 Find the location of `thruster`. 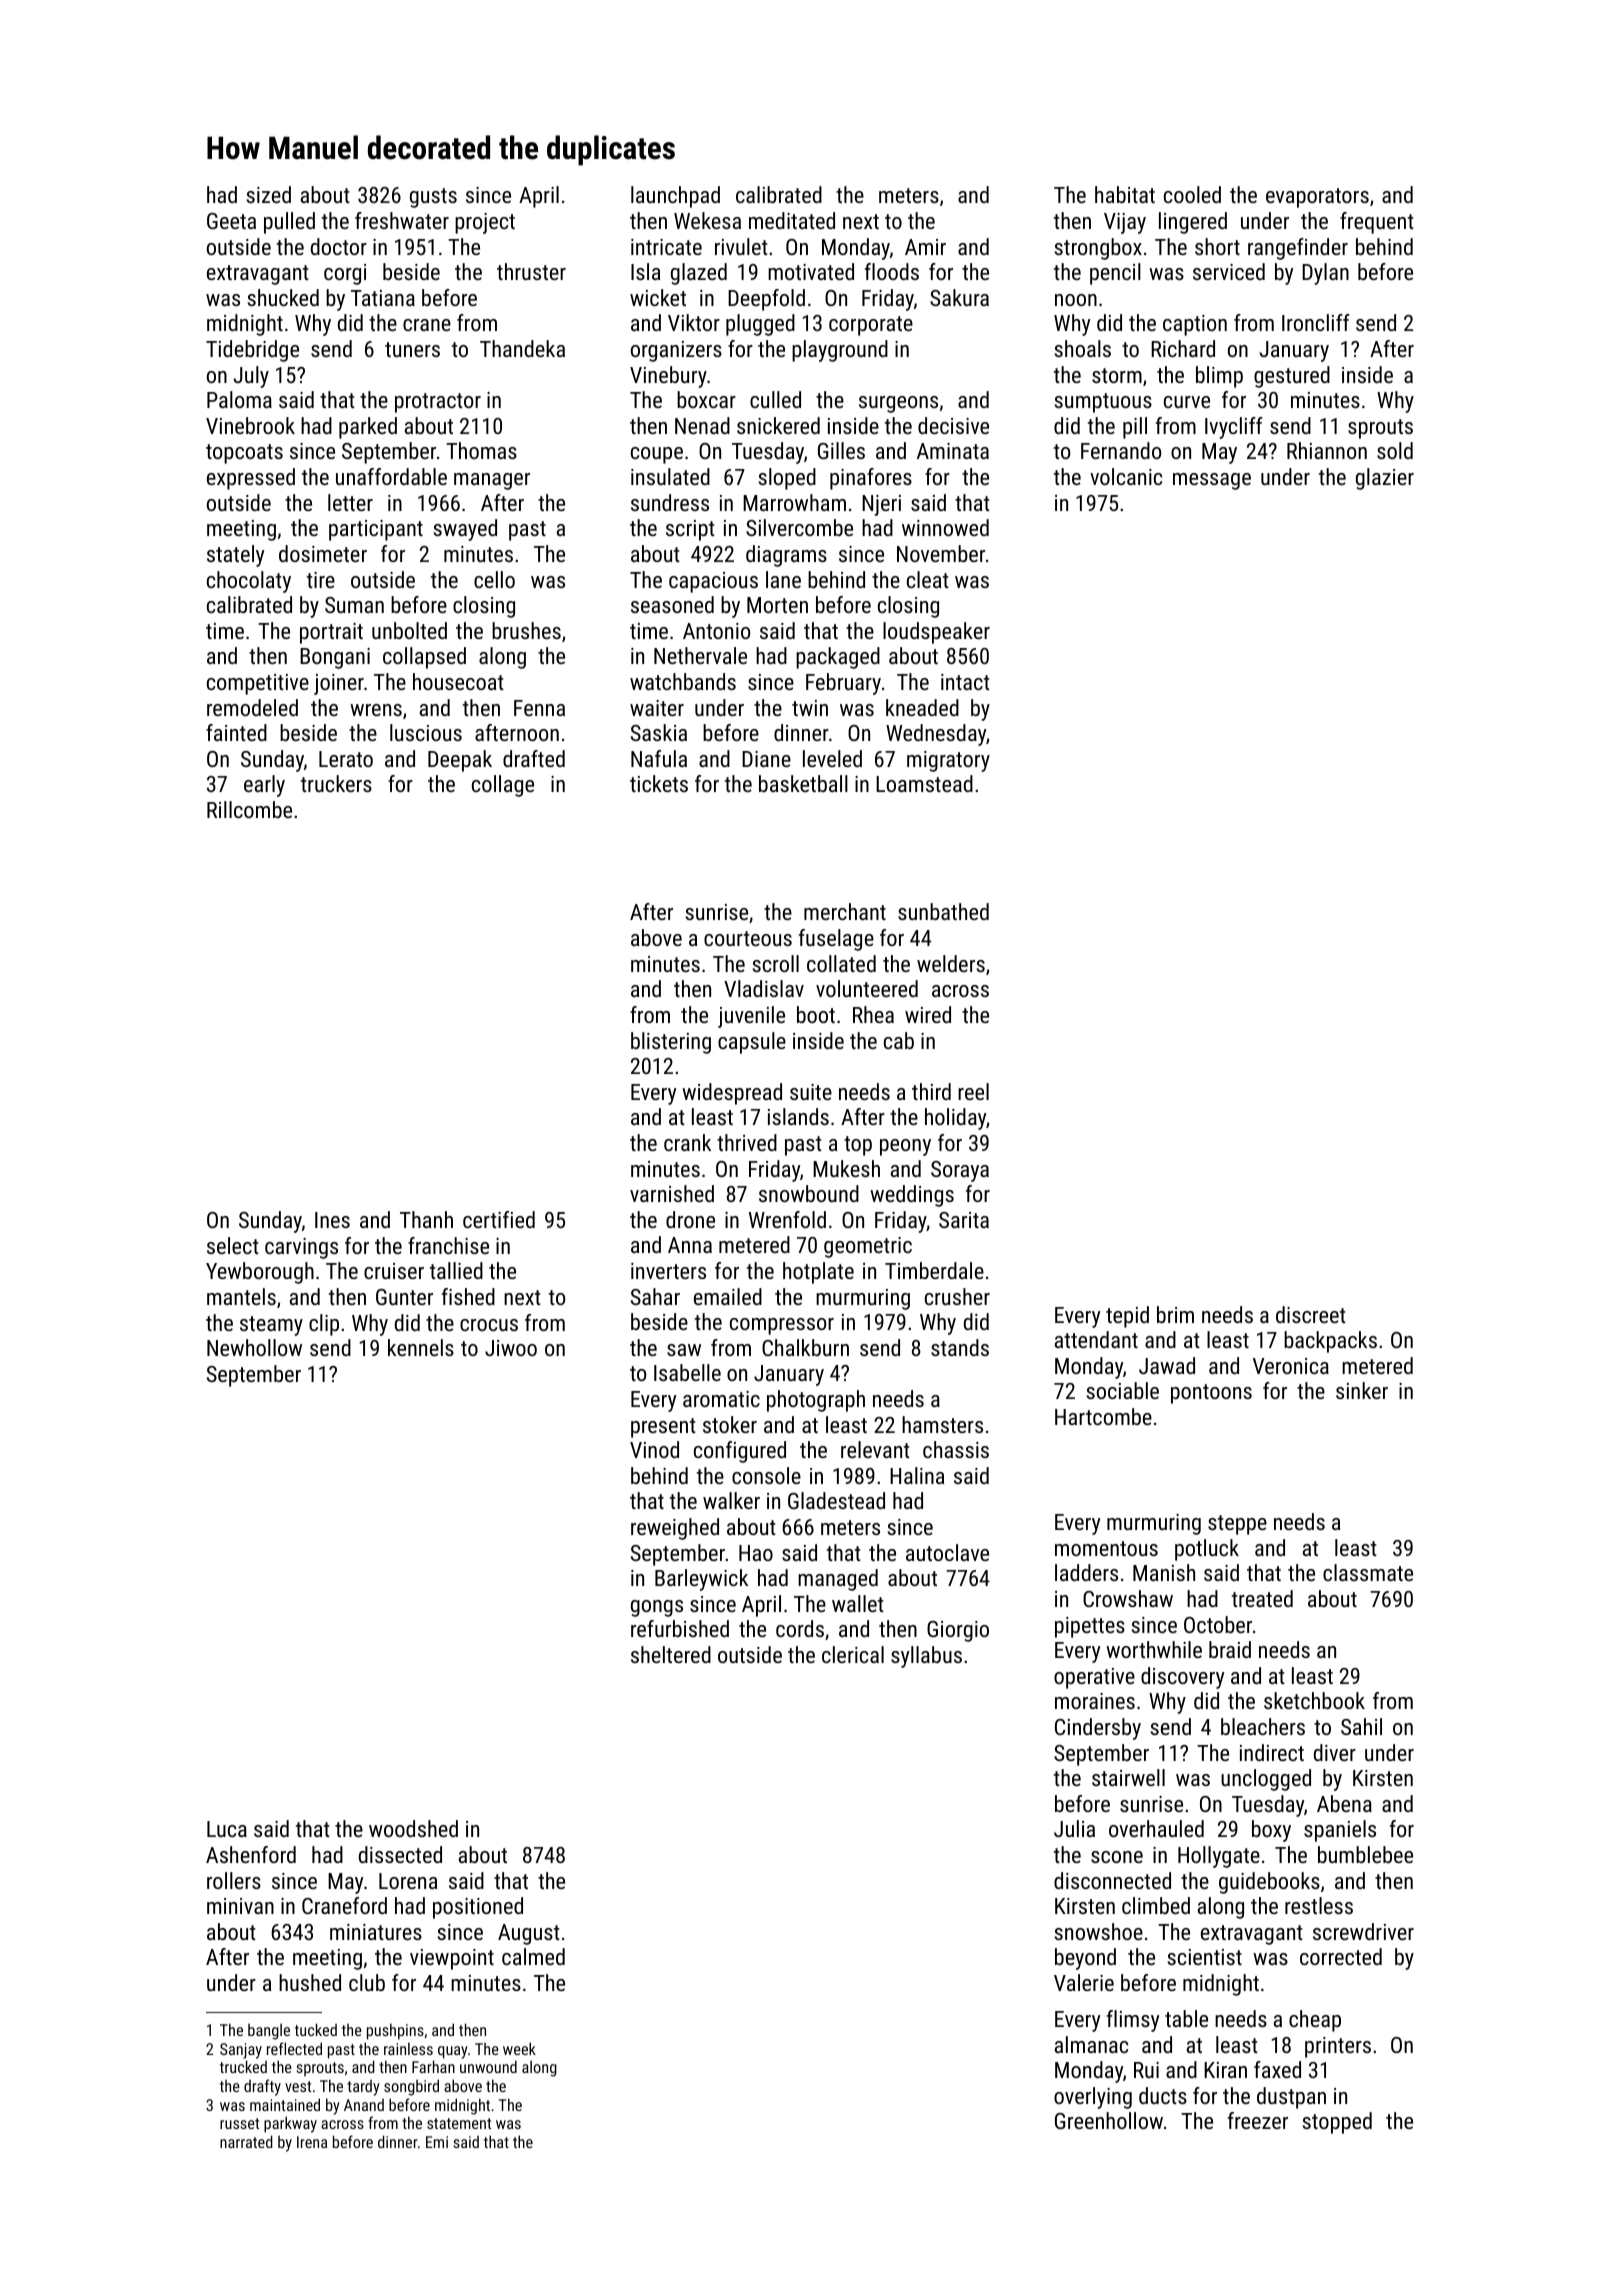

thruster is located at coordinates (531, 271).
